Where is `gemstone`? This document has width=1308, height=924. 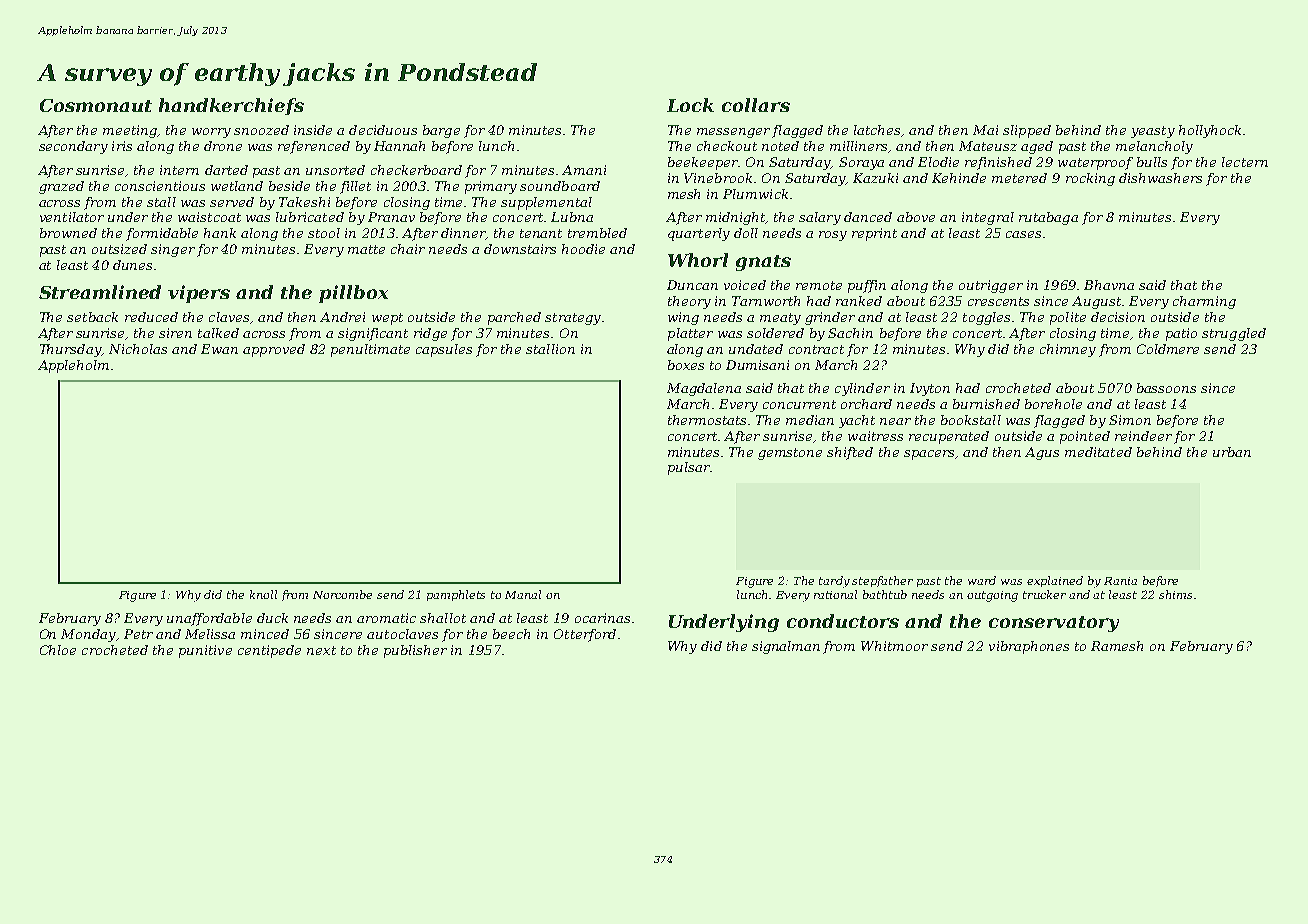 gemstone is located at coordinates (790, 454).
